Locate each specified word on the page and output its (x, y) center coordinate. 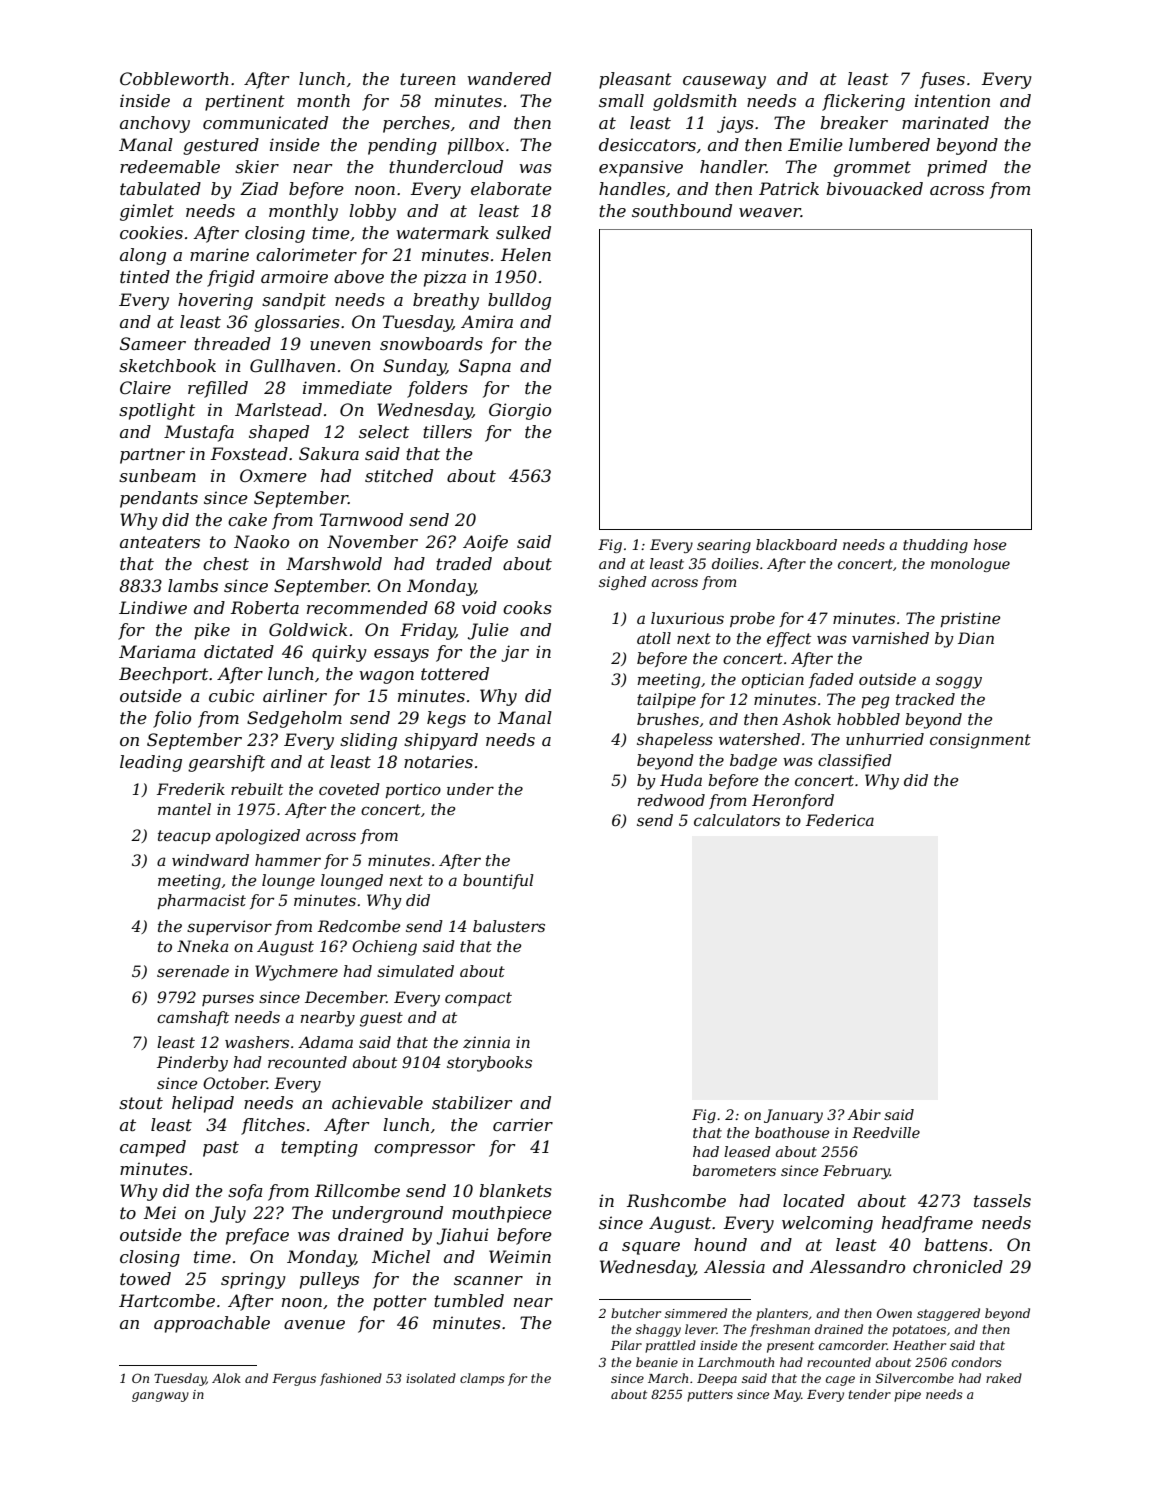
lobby (372, 212)
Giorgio (520, 411)
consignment (980, 741)
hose (990, 544)
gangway (160, 1397)
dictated (239, 651)
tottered (455, 673)
